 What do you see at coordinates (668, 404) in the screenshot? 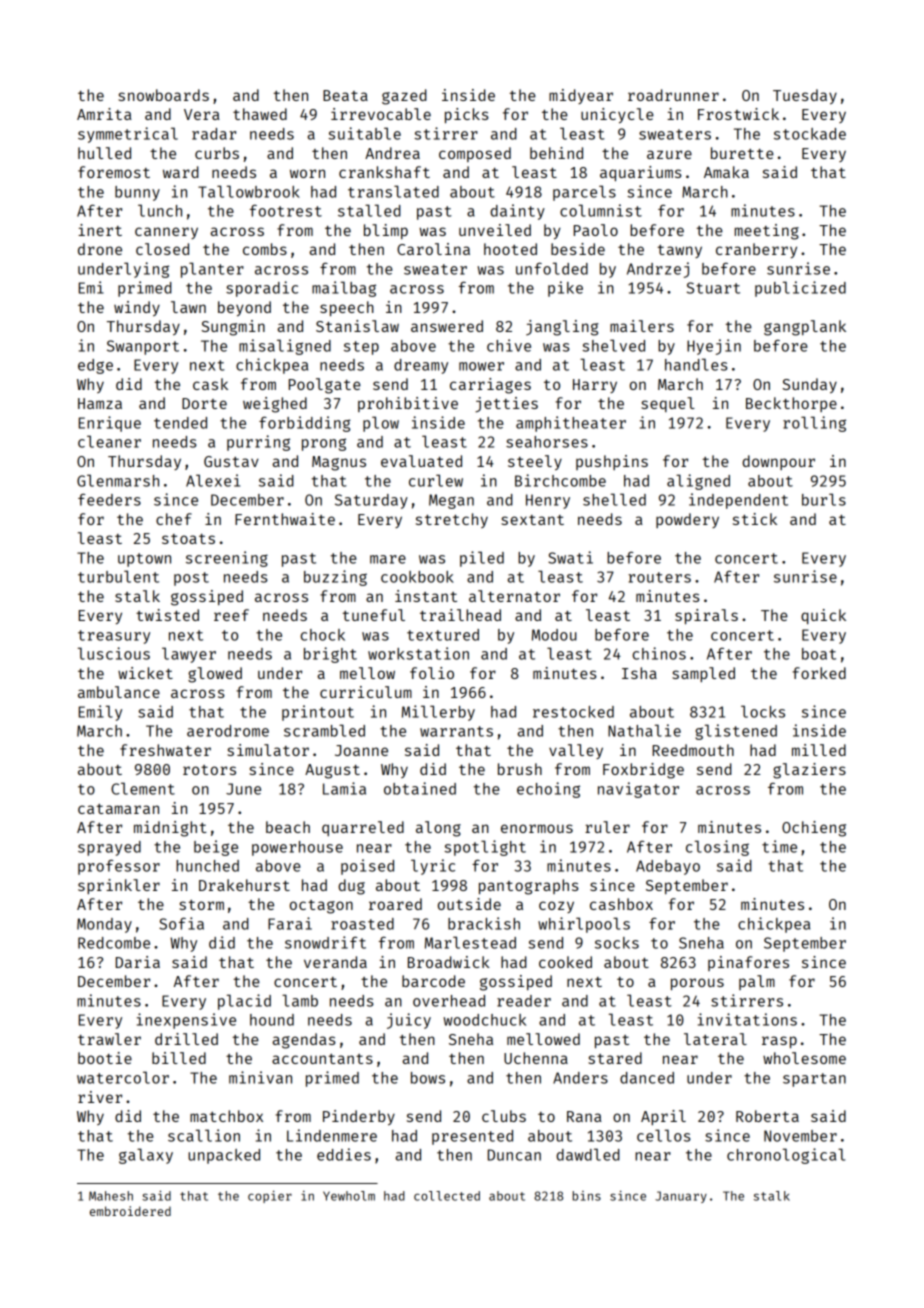
I see `sequel` at bounding box center [668, 404].
